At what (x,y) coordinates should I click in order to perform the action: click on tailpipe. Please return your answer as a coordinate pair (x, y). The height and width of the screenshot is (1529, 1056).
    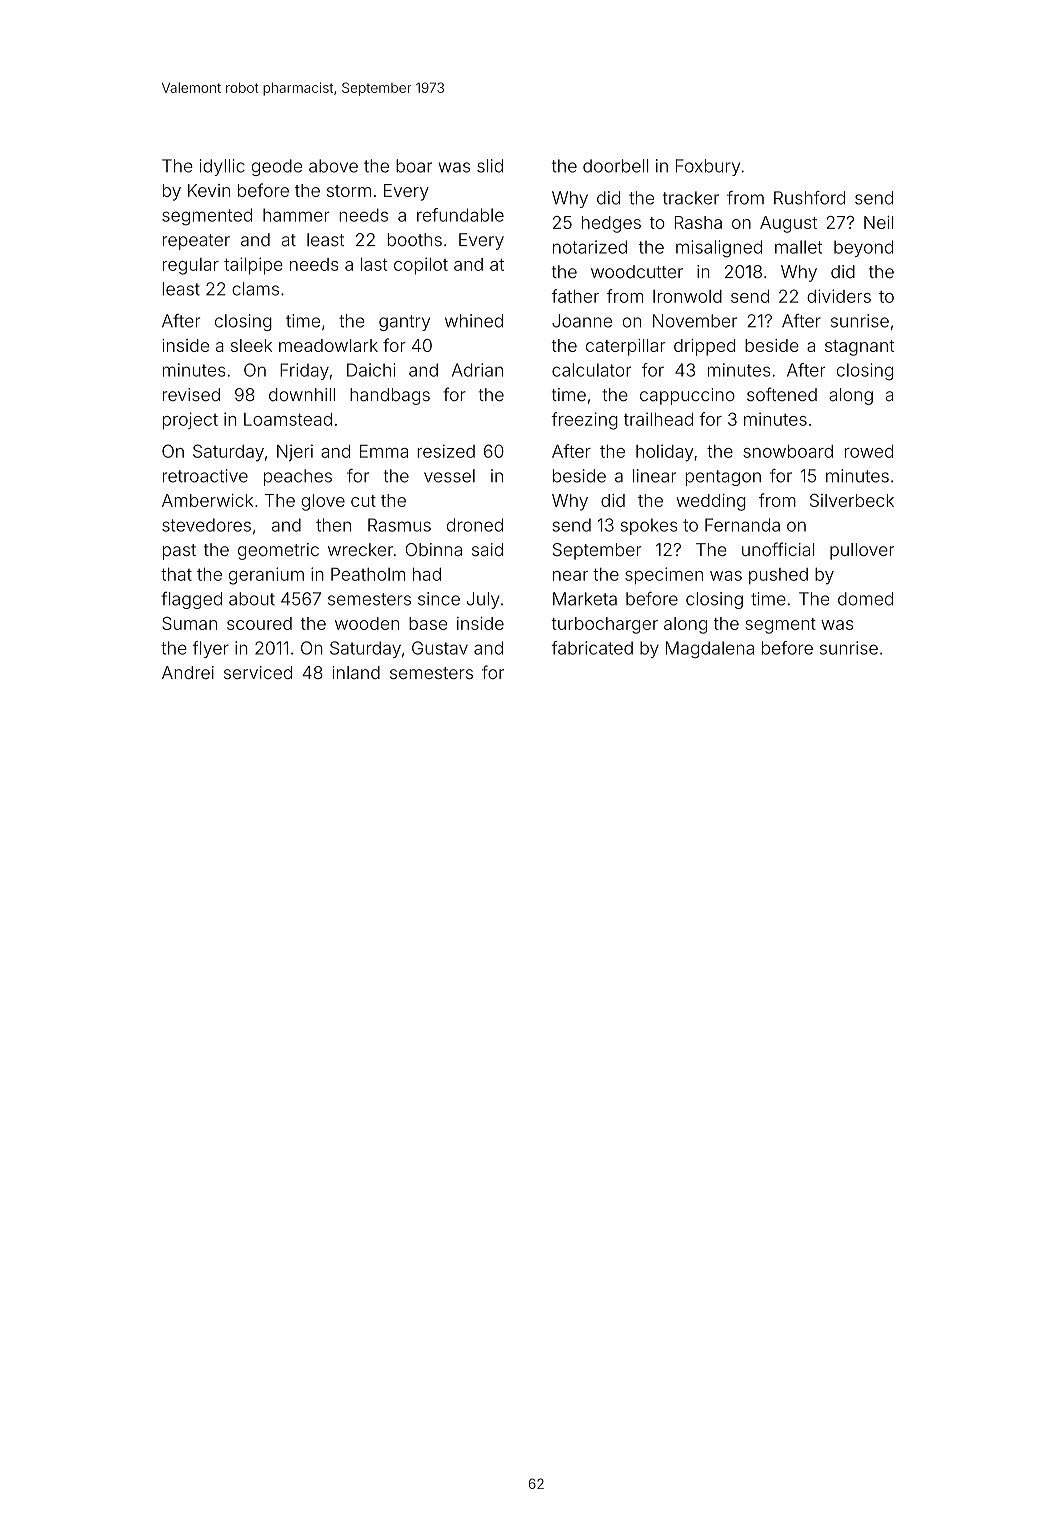
    Looking at the image, I should click on (253, 266).
